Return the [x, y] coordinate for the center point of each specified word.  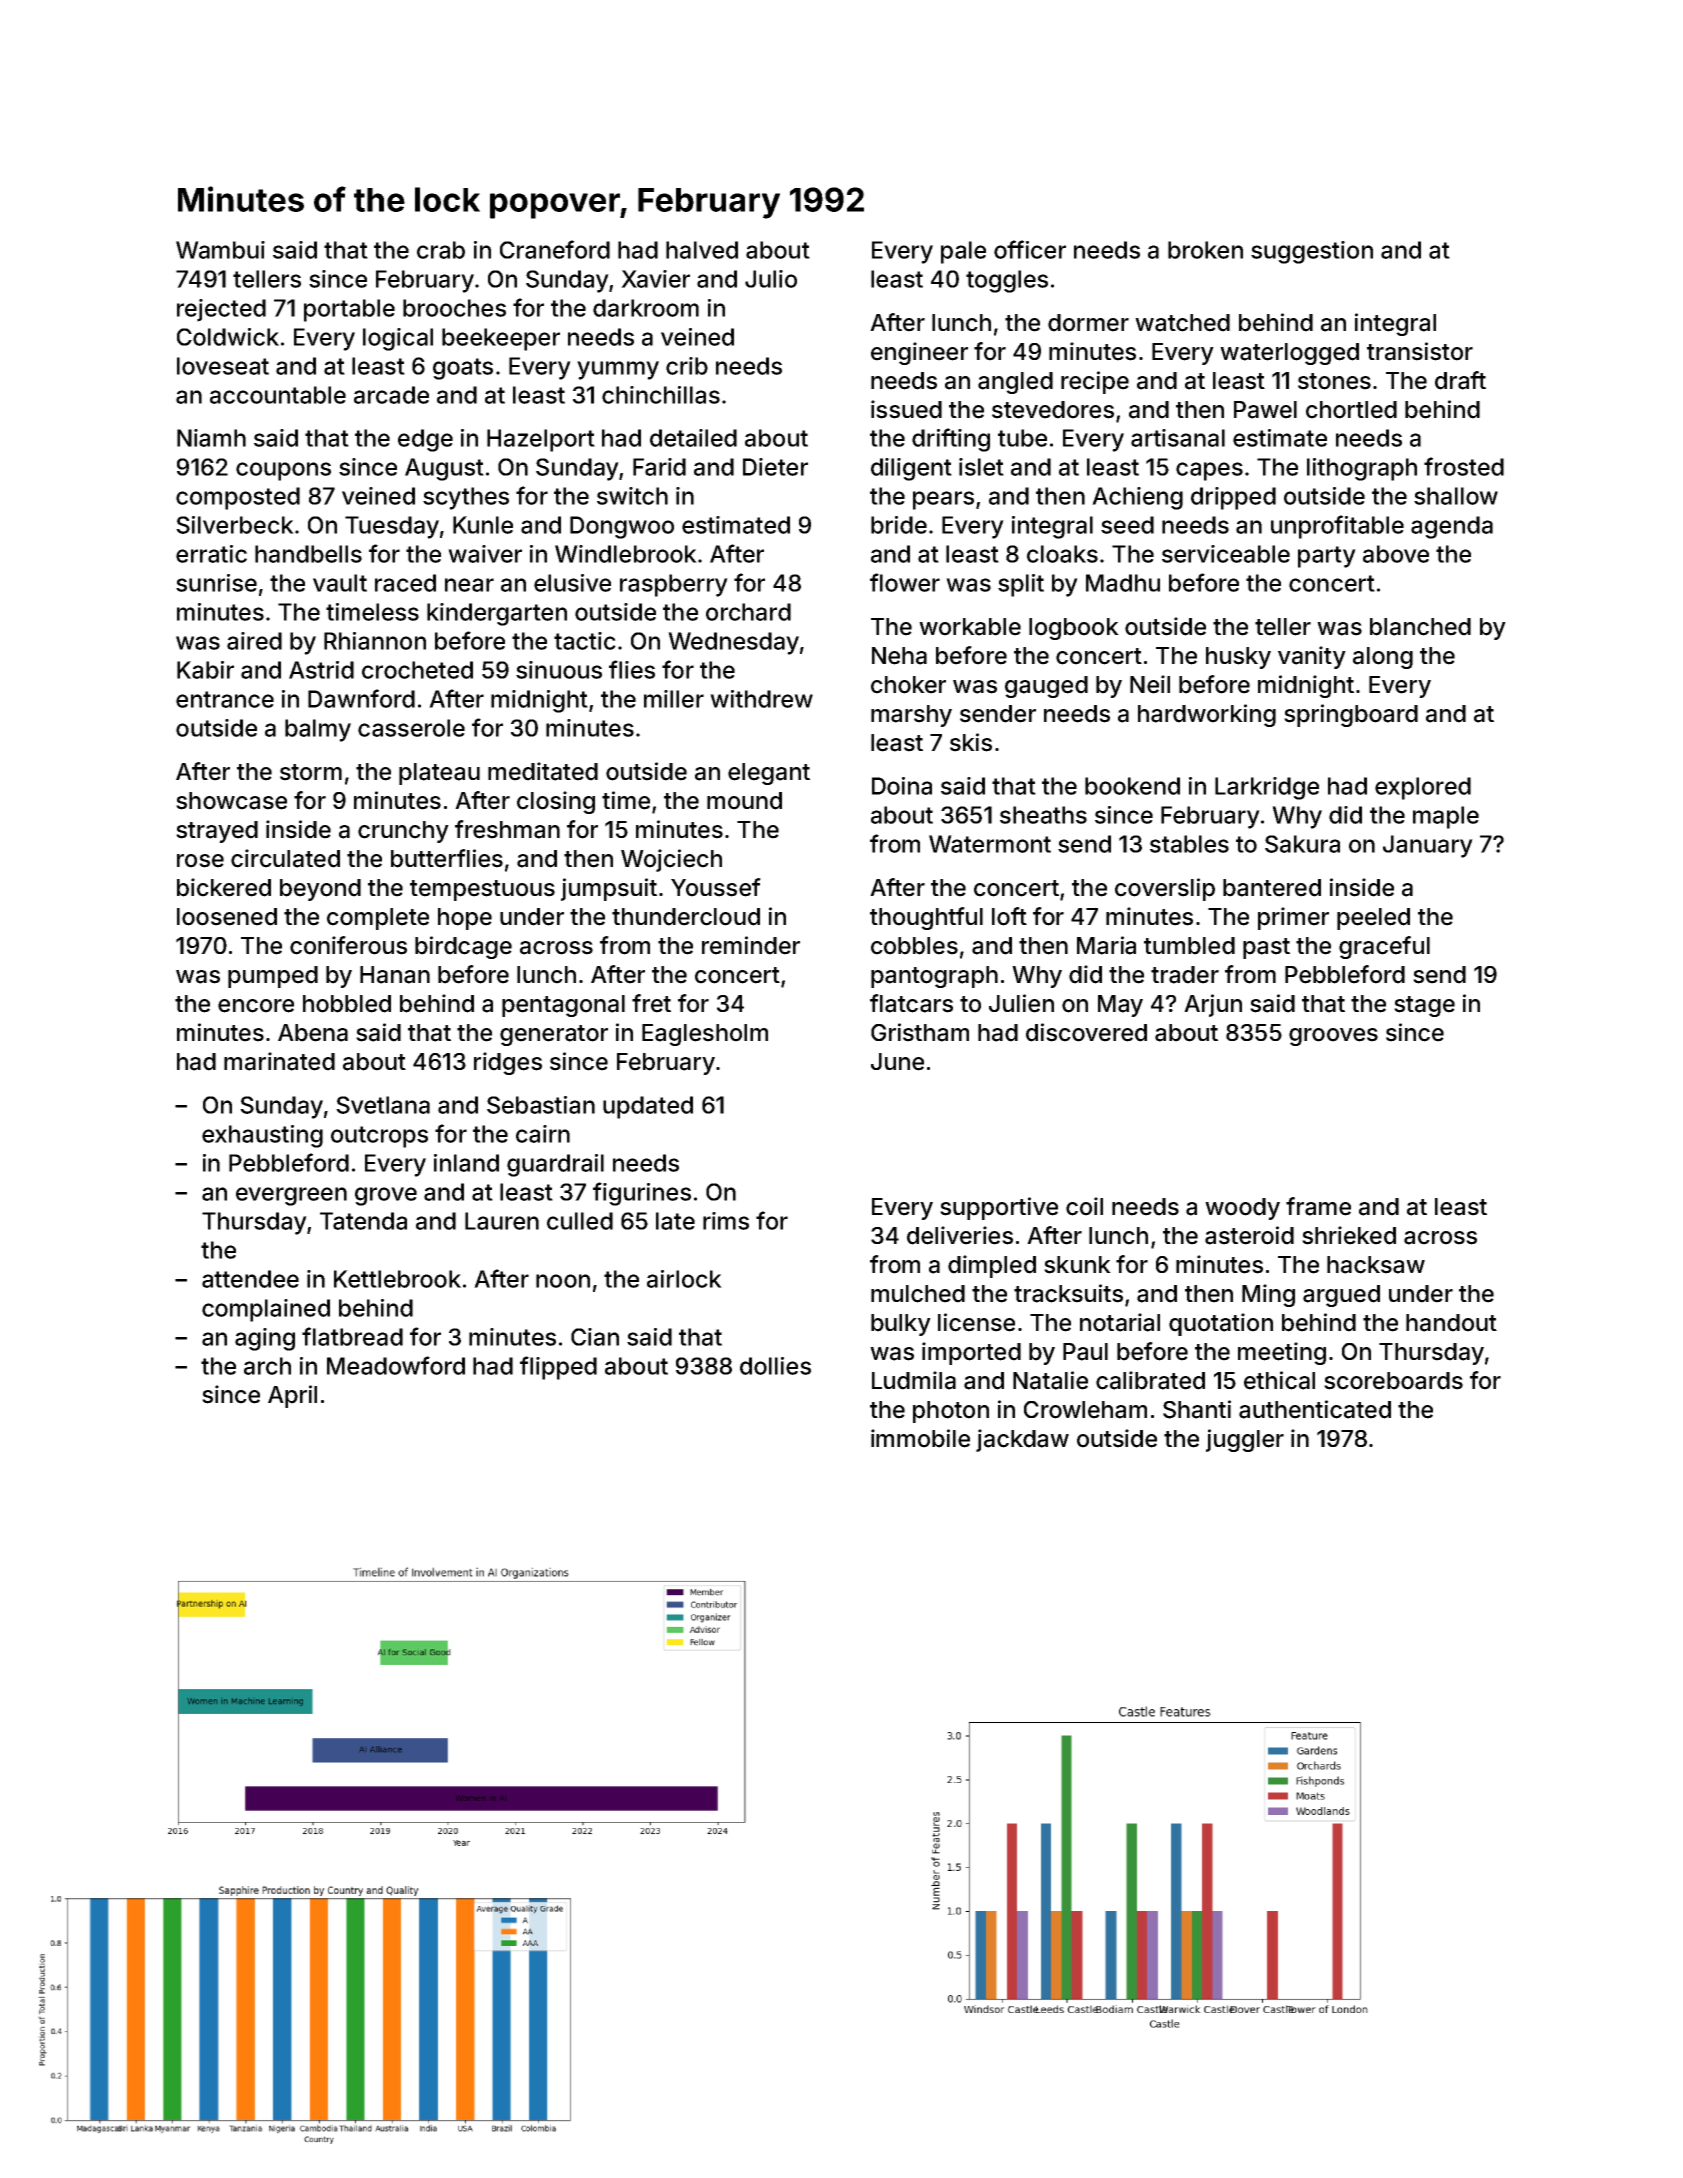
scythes [466, 498]
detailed [693, 438]
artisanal [1178, 438]
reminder [751, 945]
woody [1242, 1209]
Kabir [205, 670]
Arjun [1213, 1005]
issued [906, 409]
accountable [278, 395]
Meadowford [396, 1365]
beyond [320, 890]
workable [970, 627]
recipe [1095, 382]
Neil [1150, 684]
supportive [999, 1208]
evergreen [291, 1196]
